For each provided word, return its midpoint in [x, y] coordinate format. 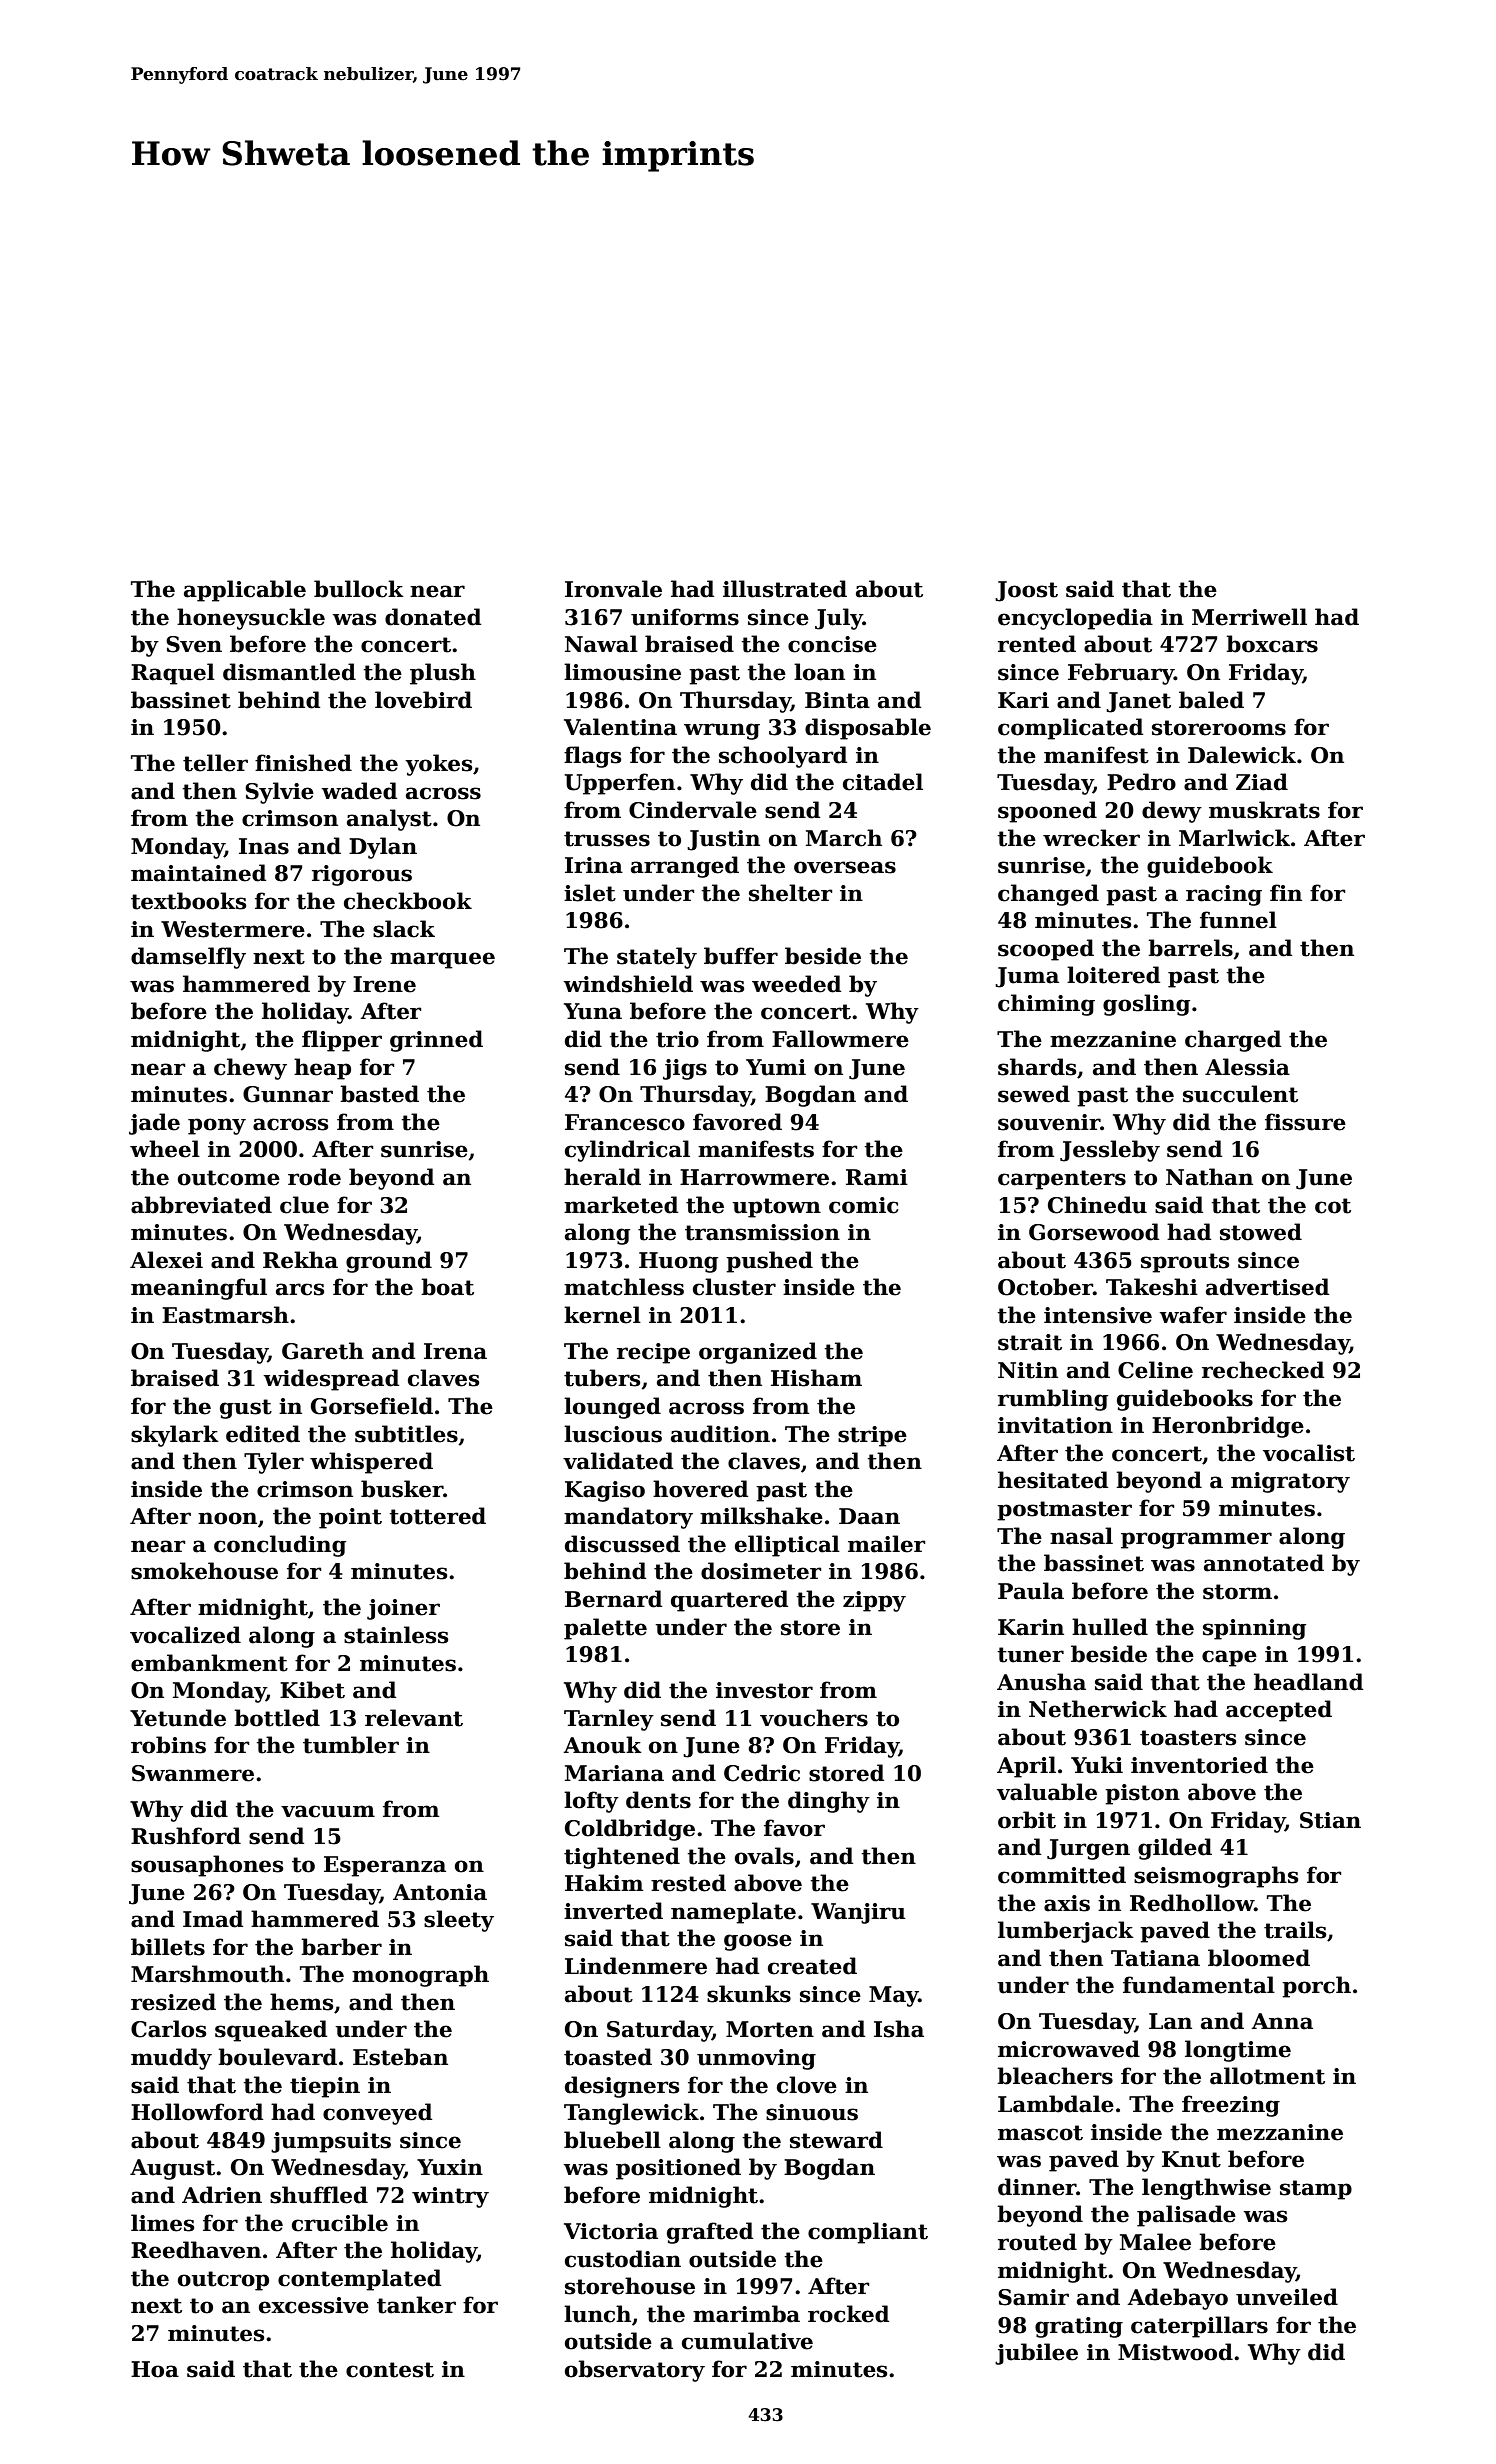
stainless [396, 1635]
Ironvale [613, 589]
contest [390, 2370]
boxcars [1272, 644]
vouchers [814, 1718]
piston [1142, 1794]
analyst [389, 820]
